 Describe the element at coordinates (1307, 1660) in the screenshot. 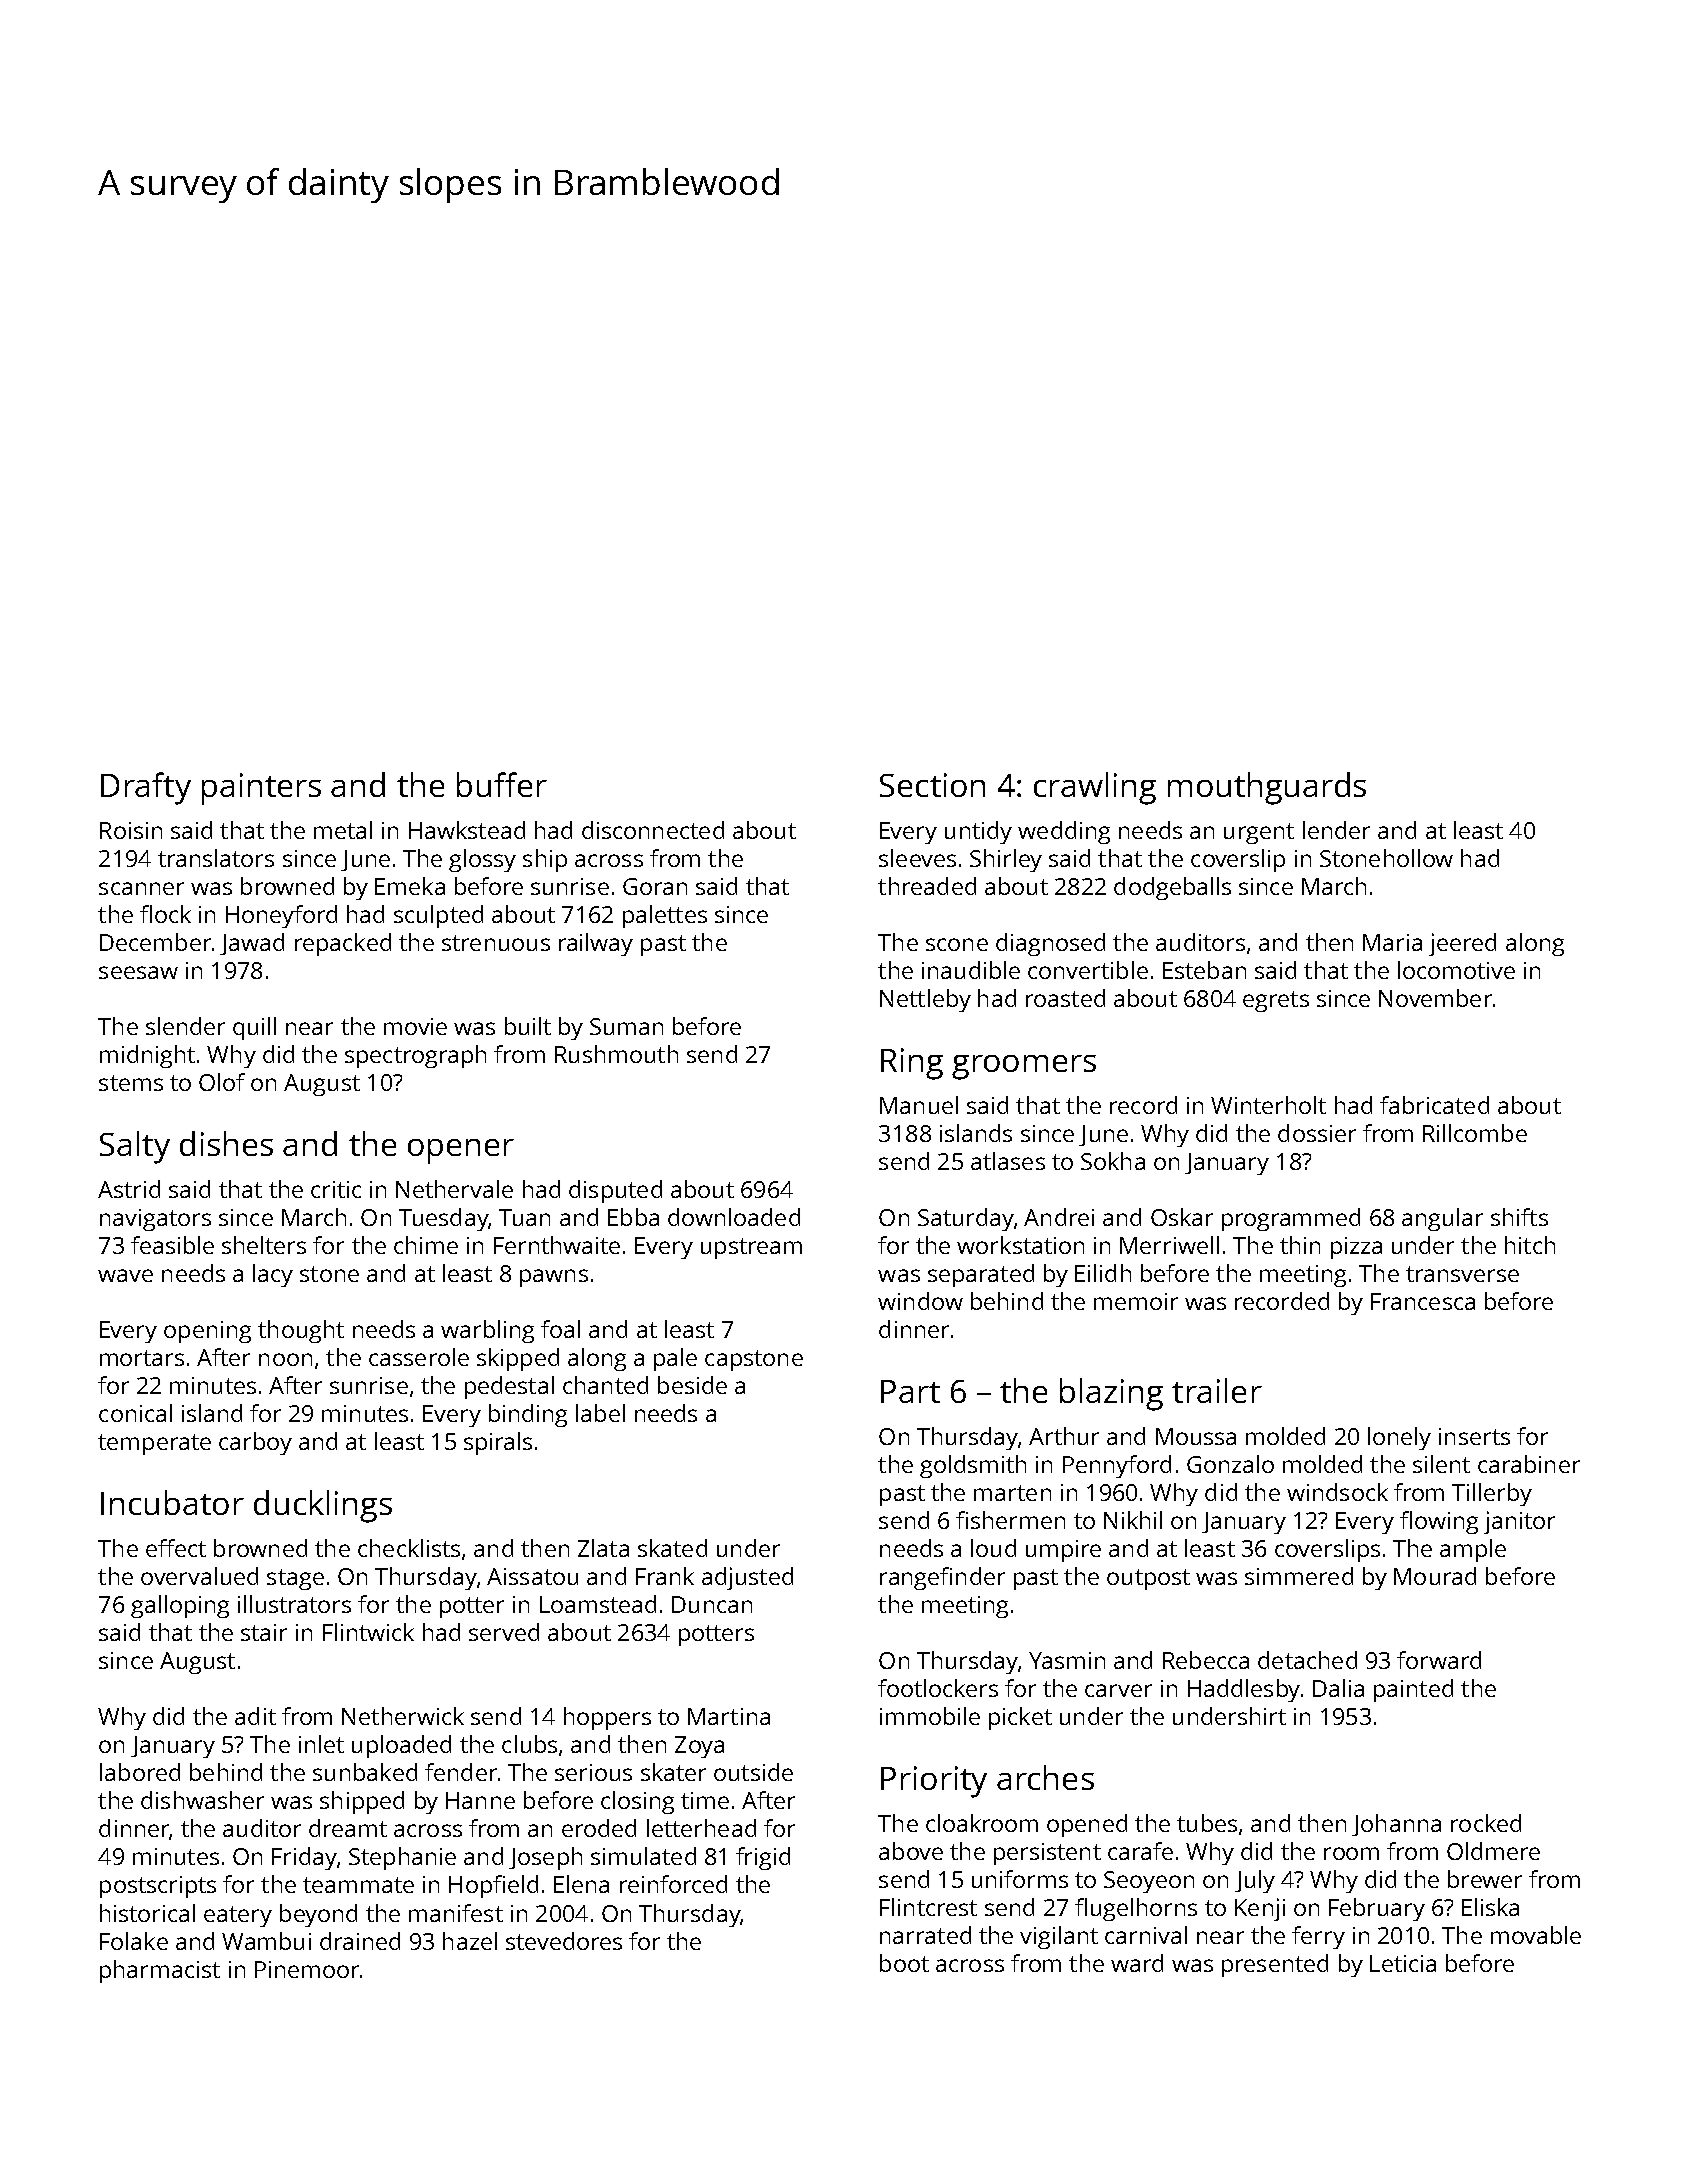

I see `detached` at that location.
